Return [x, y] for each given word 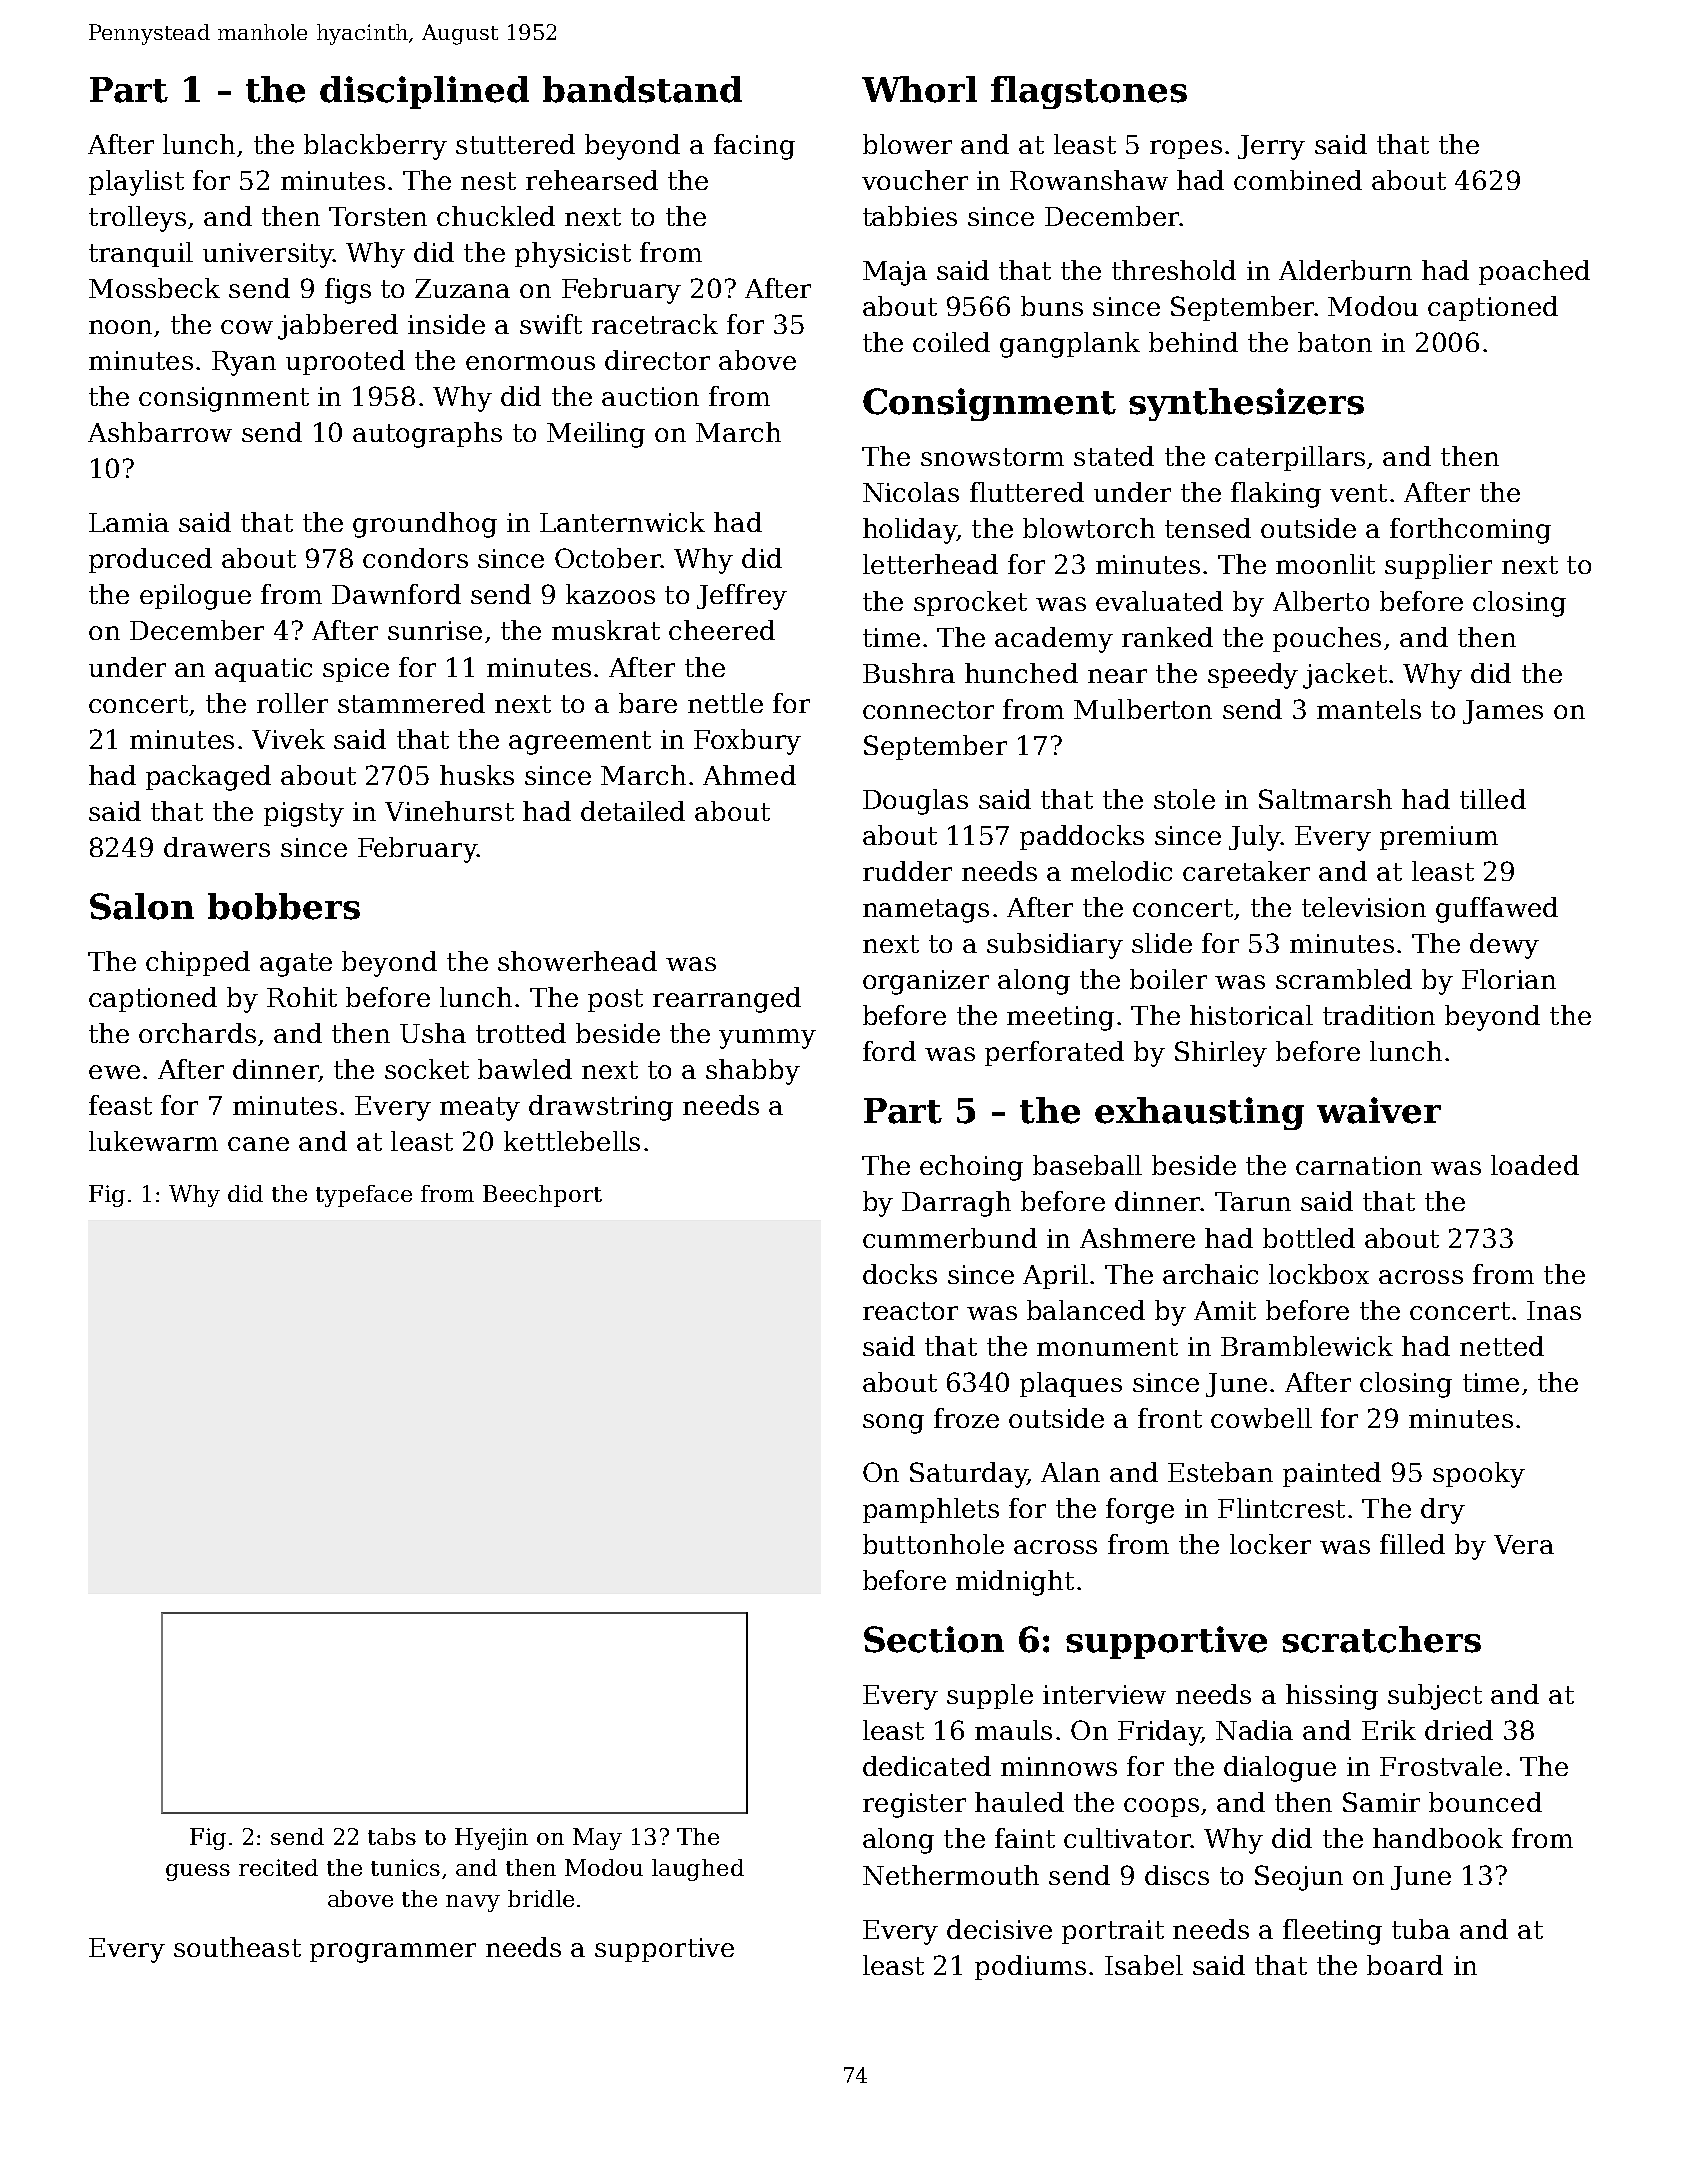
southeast [237, 1947]
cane [258, 1144]
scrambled [1344, 979]
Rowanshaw [1089, 180]
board [1405, 1965]
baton [1335, 342]
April [1055, 1276]
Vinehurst [449, 811]
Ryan [244, 363]
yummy [767, 1039]
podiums [1030, 1967]
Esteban [1220, 1472]
